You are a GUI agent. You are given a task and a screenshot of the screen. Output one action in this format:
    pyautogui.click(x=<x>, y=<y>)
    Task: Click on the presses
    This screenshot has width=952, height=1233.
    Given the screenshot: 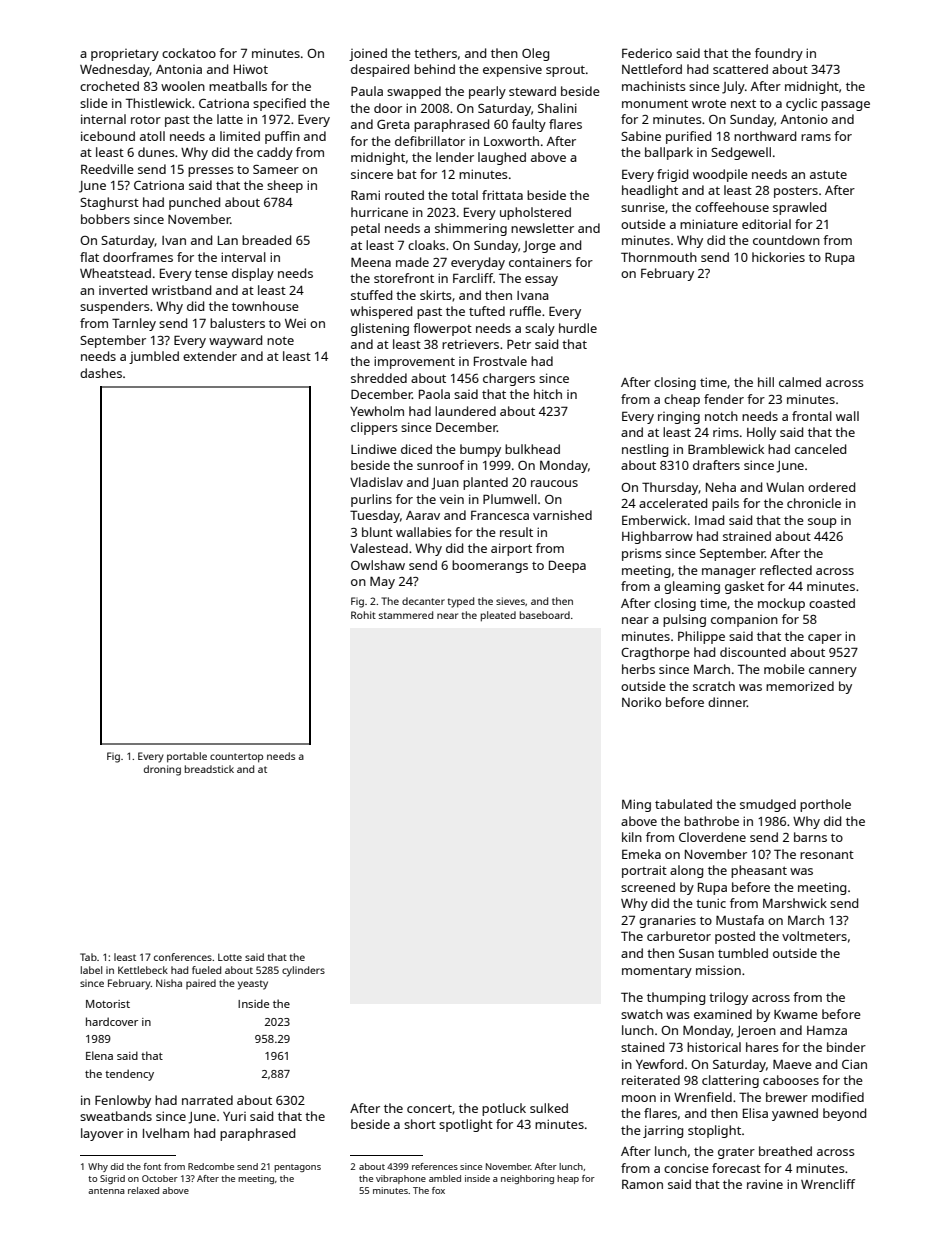 What is the action you would take?
    pyautogui.click(x=211, y=172)
